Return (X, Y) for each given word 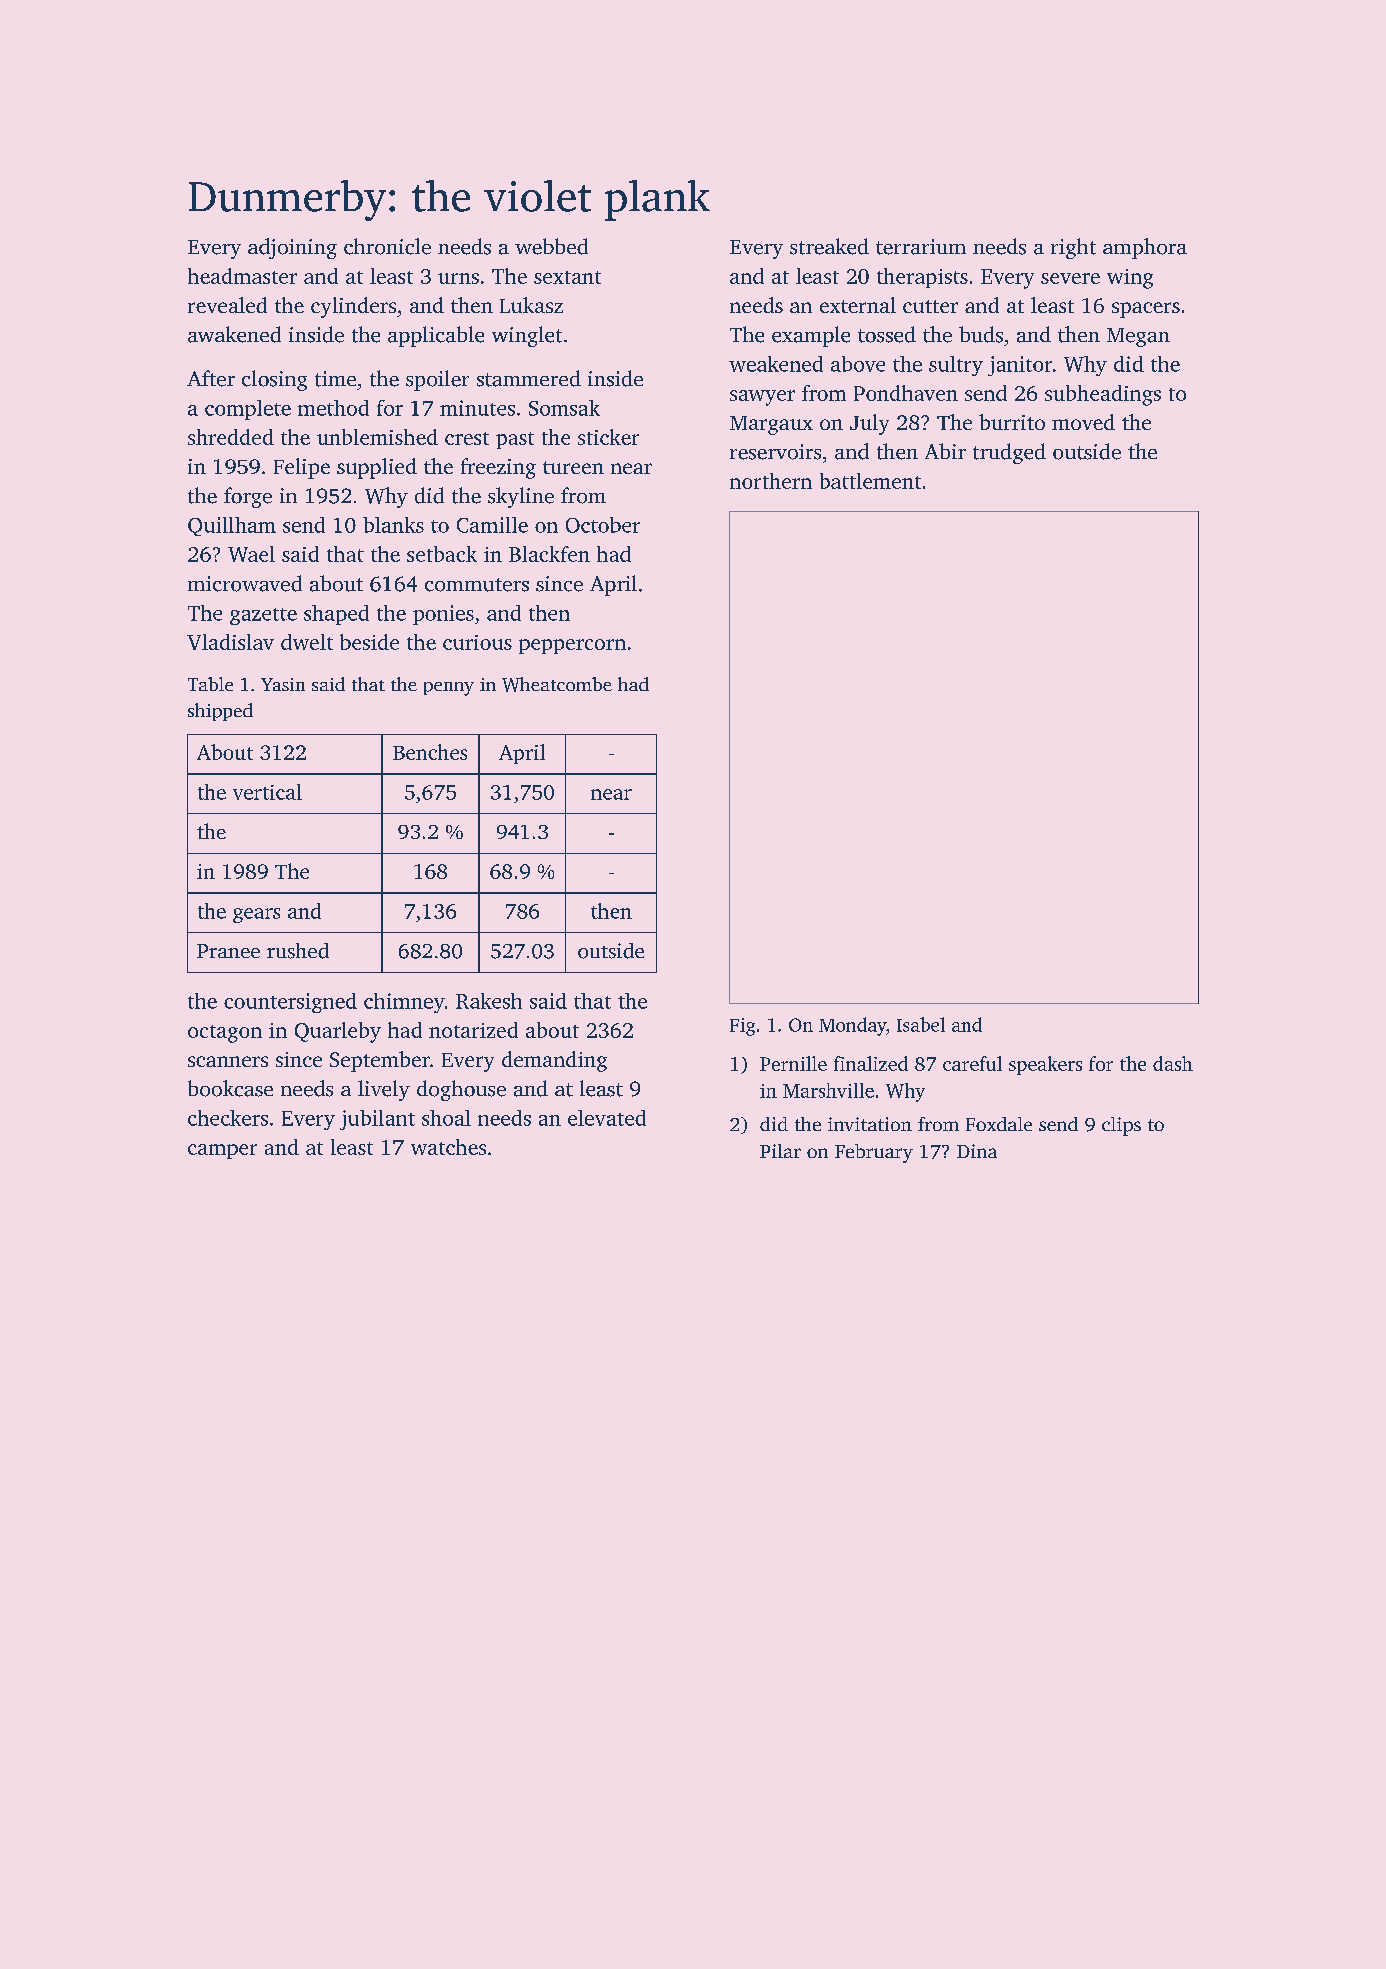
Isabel (921, 1024)
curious (477, 642)
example (811, 336)
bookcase (230, 1088)
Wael (251, 554)
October (603, 525)
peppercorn (572, 646)
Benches (430, 752)
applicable (436, 336)
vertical (267, 792)
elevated (607, 1118)
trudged (1009, 453)
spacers (1146, 310)
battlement (870, 481)
